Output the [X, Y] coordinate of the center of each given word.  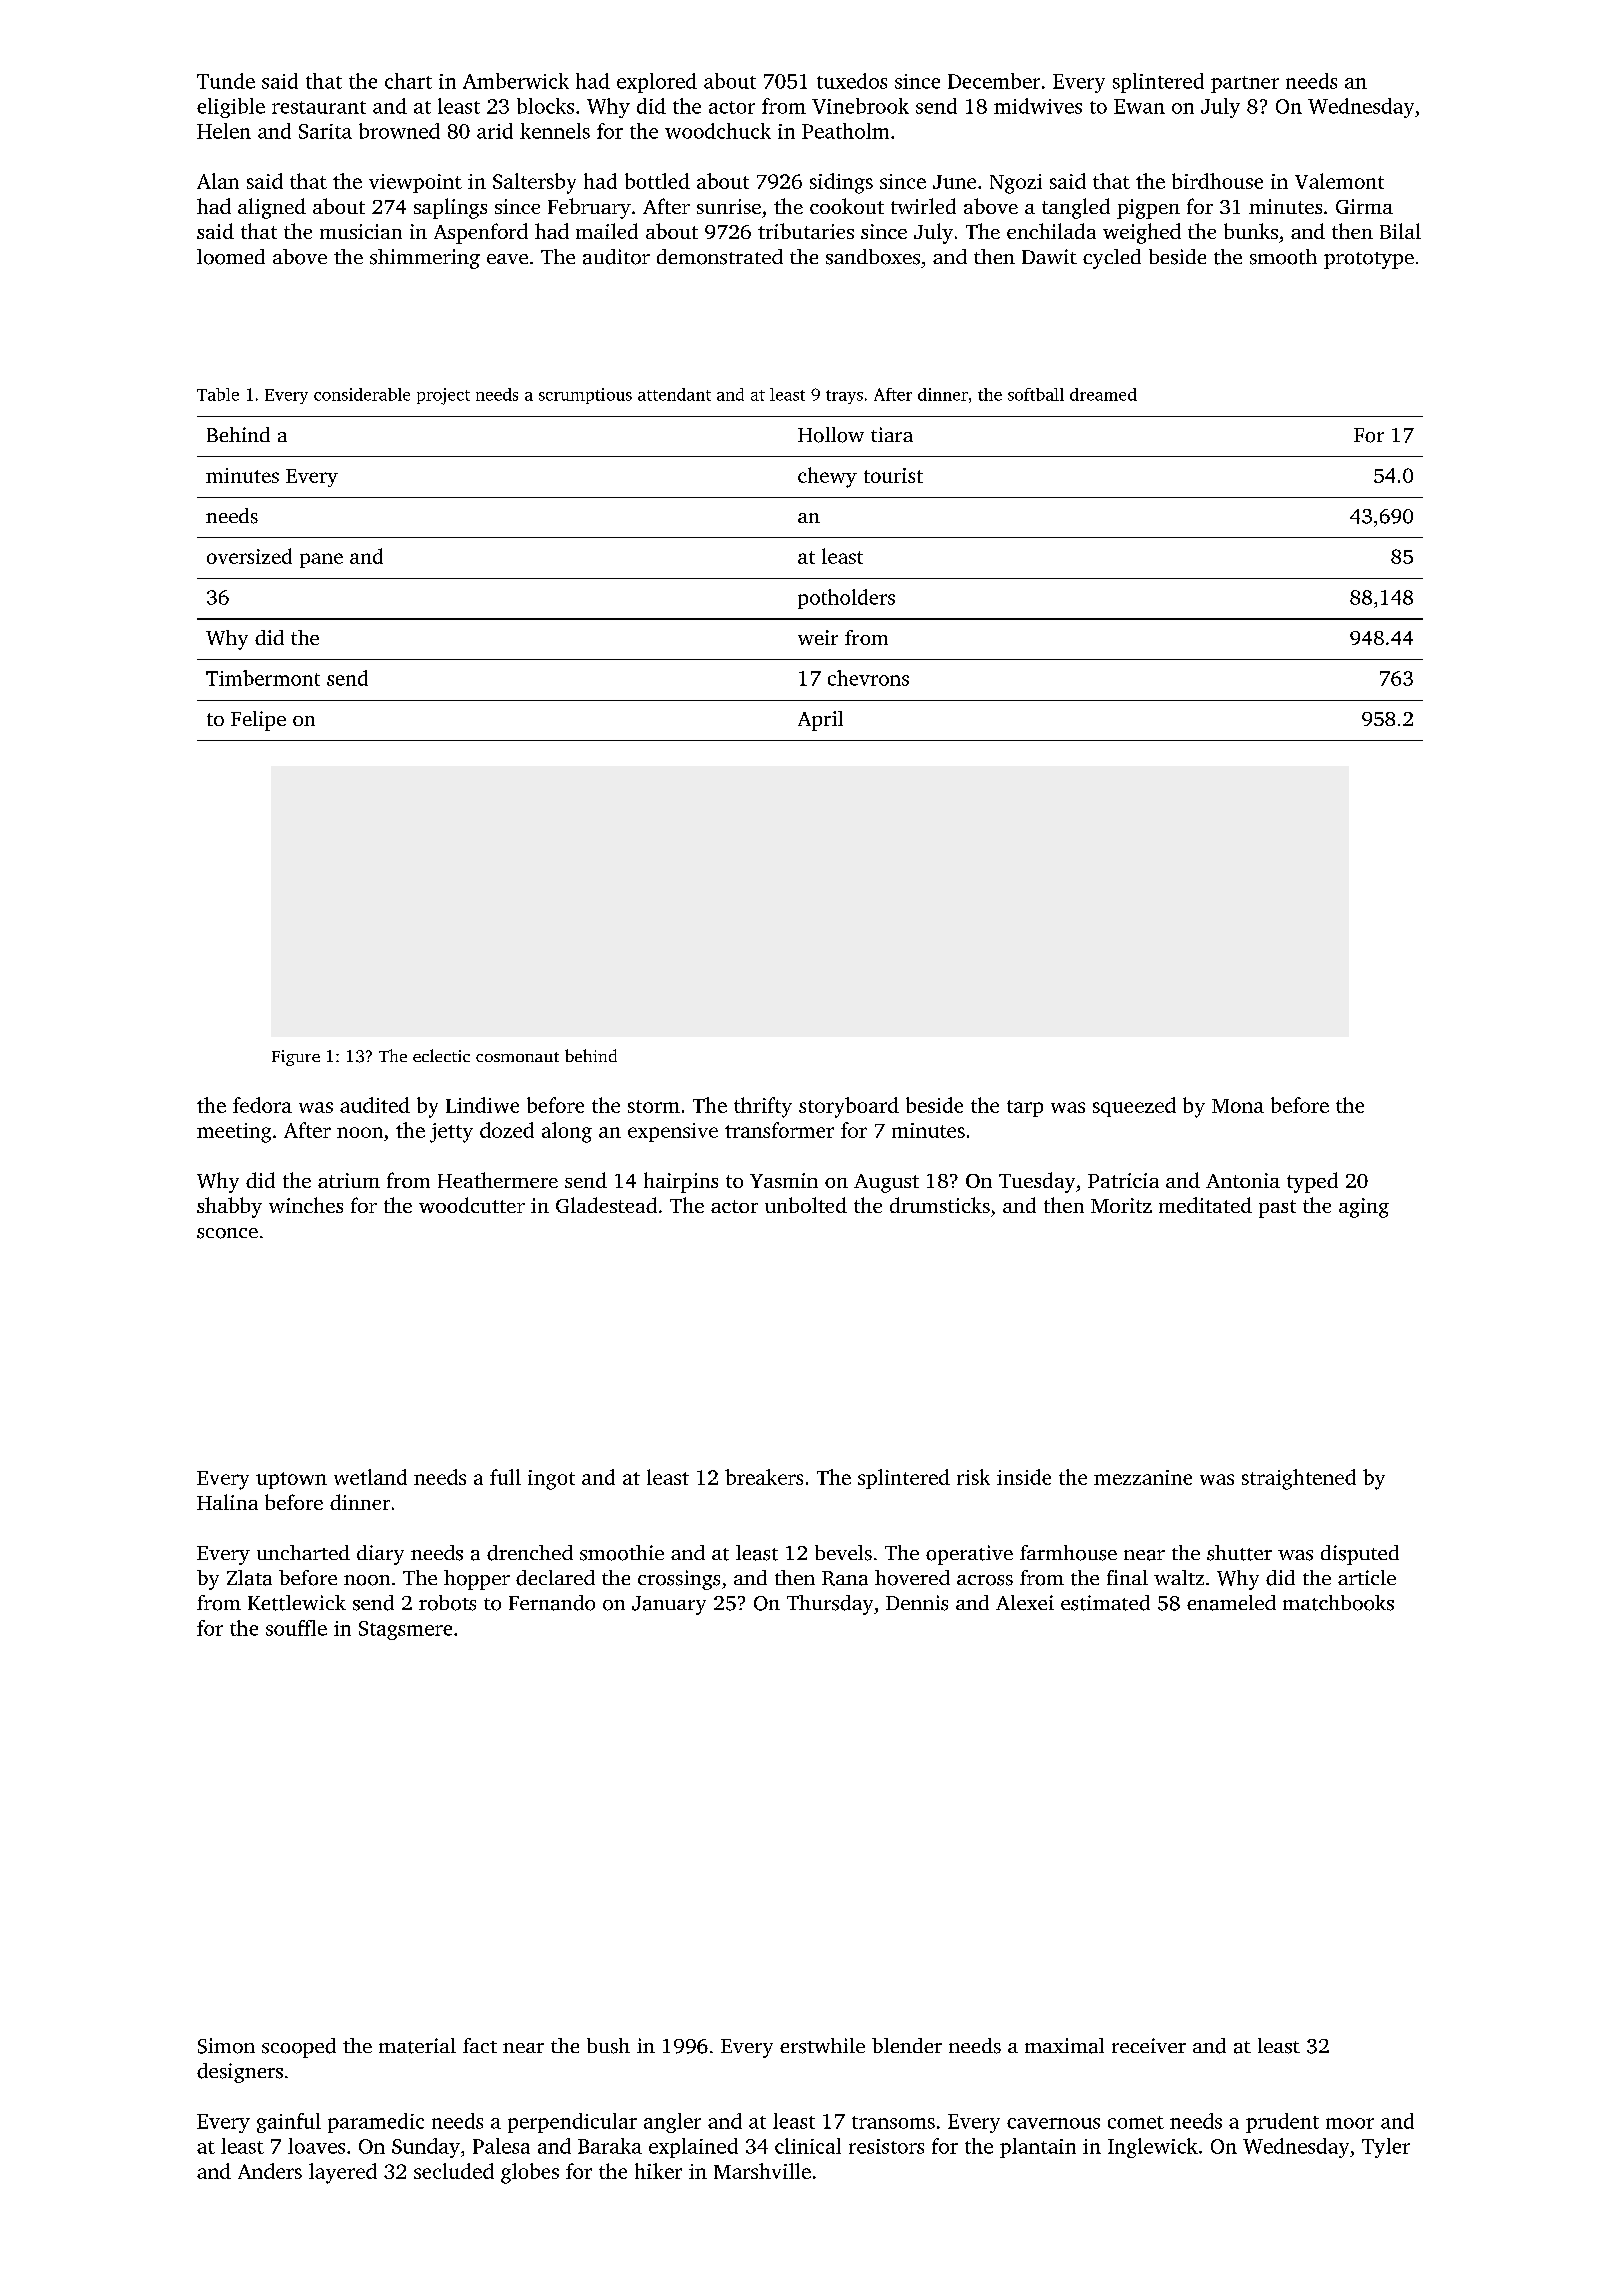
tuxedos [852, 81]
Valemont [1339, 181]
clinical [808, 2146]
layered [343, 2173]
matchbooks [1338, 1603]
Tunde [226, 81]
